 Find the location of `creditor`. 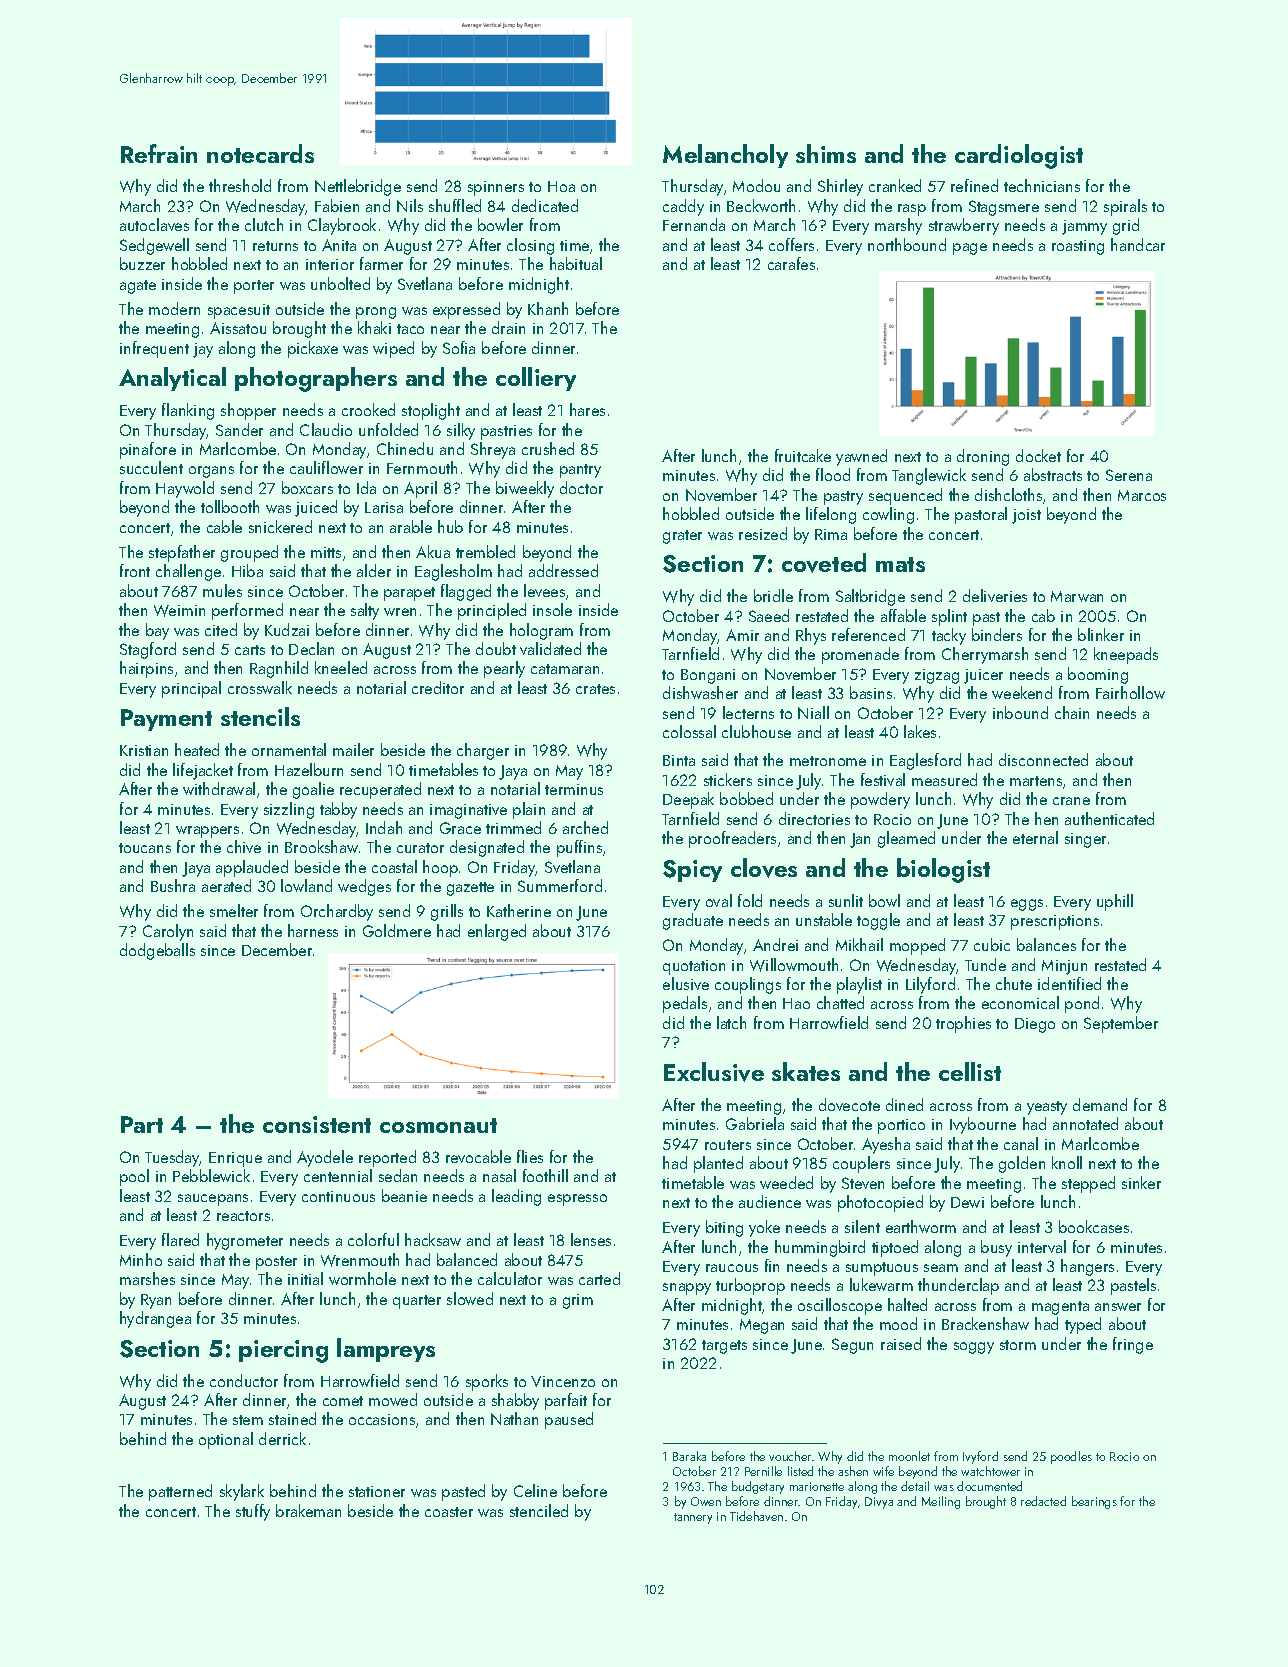

creditor is located at coordinates (438, 687).
